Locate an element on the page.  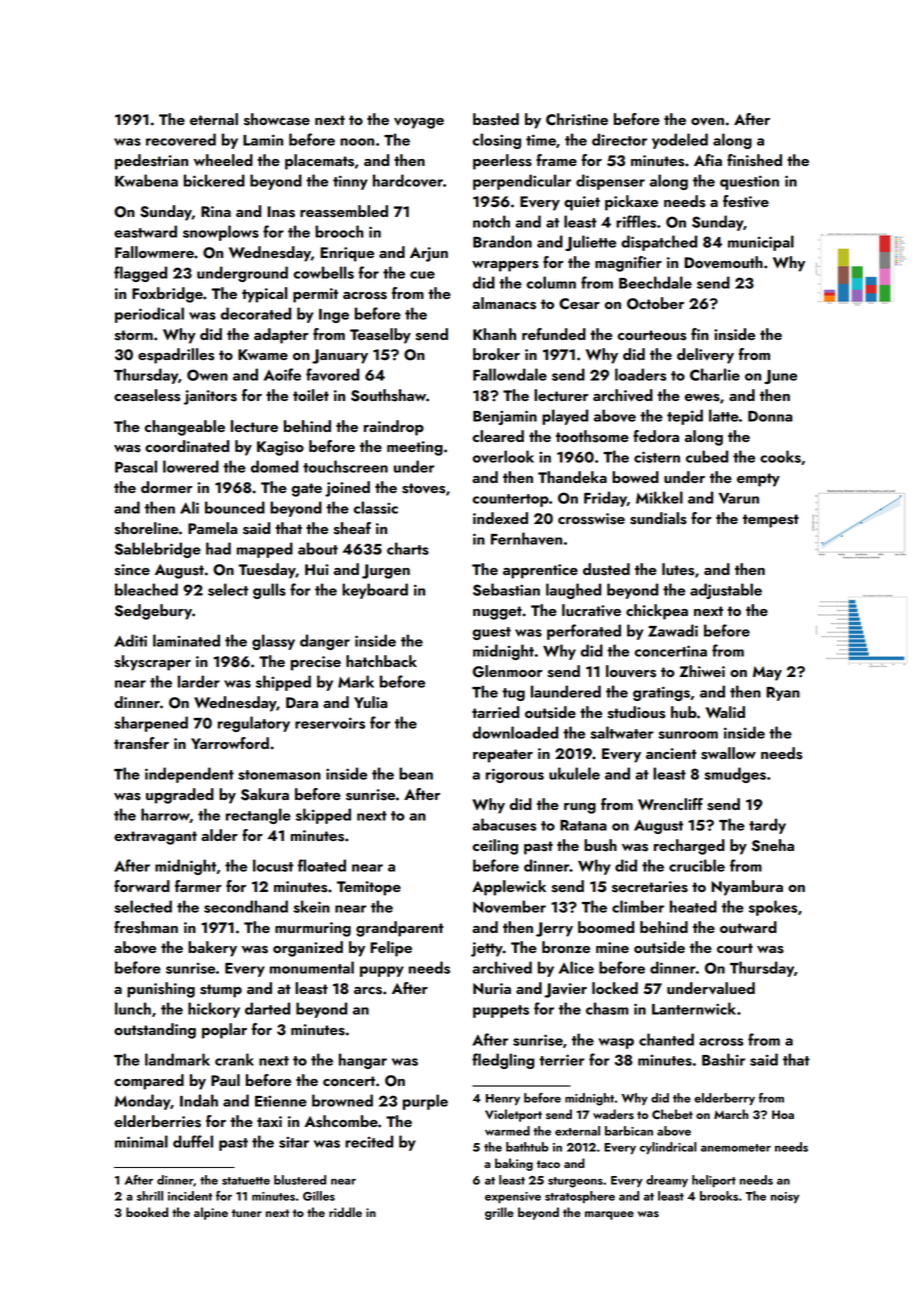
locust is located at coordinates (273, 865).
